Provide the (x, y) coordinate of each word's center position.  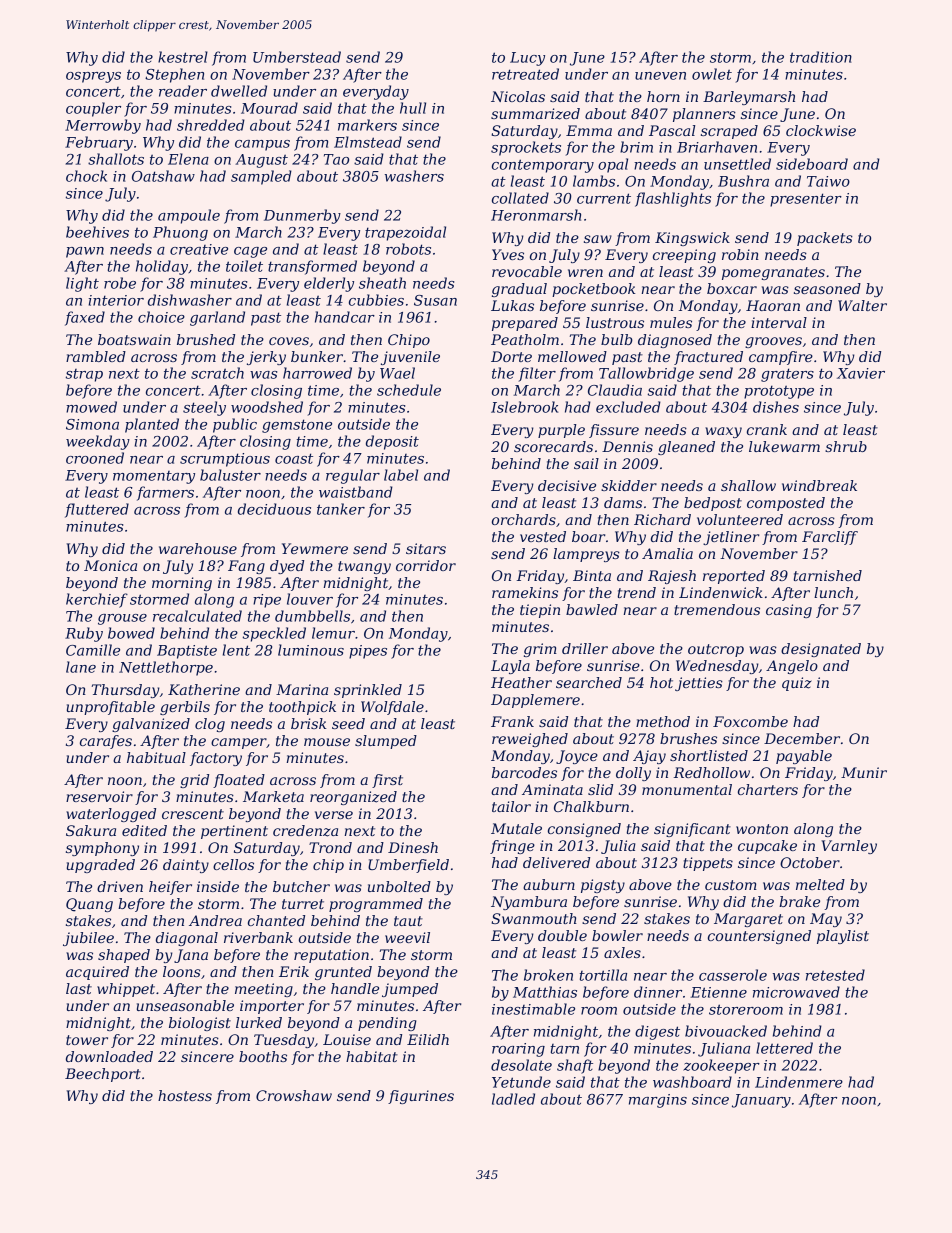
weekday (98, 442)
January (761, 1101)
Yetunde (521, 1082)
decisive (567, 485)
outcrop (716, 650)
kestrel (183, 57)
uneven (660, 76)
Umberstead (297, 57)
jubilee (88, 939)
